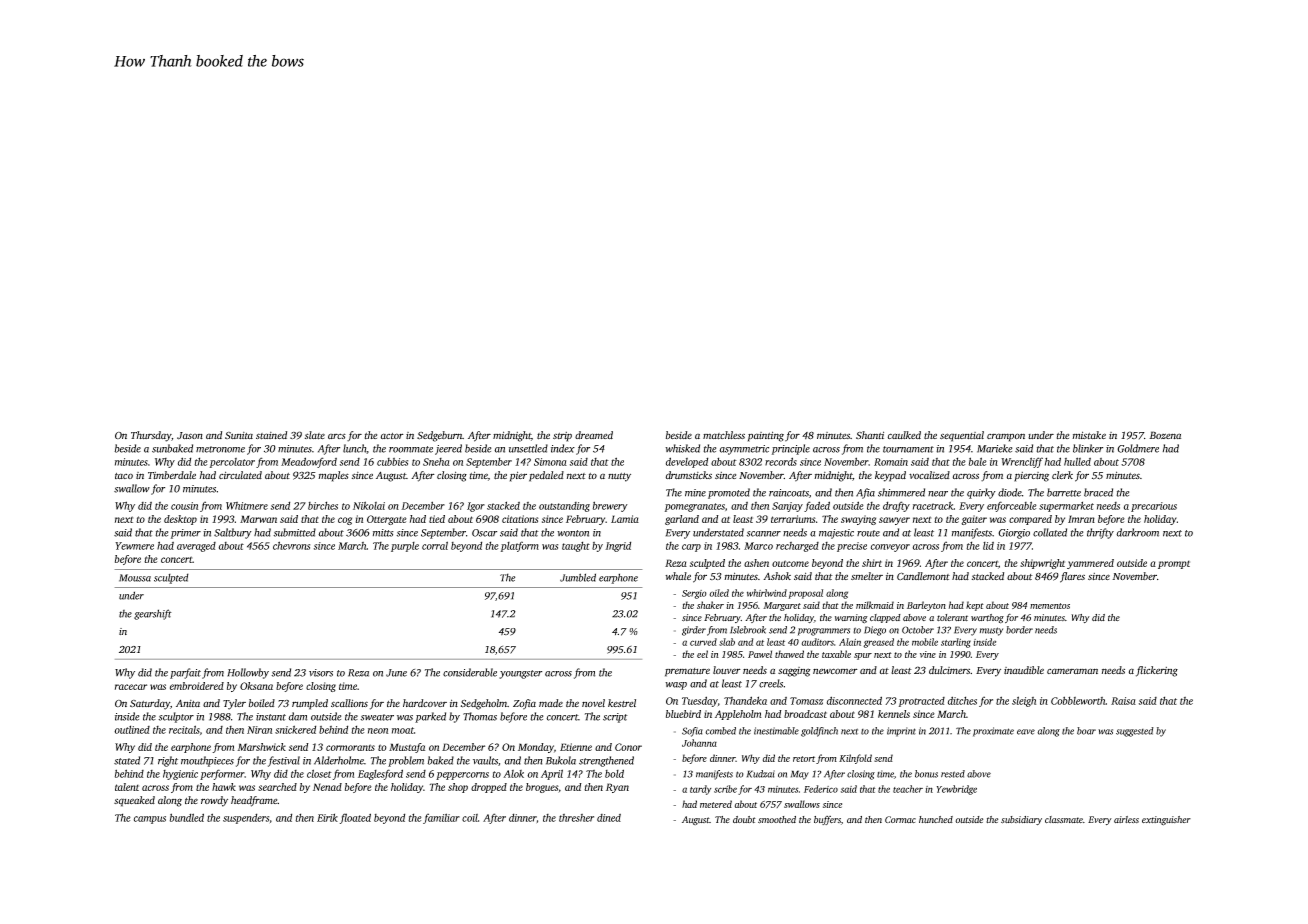 The image size is (1308, 924). I want to click on developed, so click(687, 462).
